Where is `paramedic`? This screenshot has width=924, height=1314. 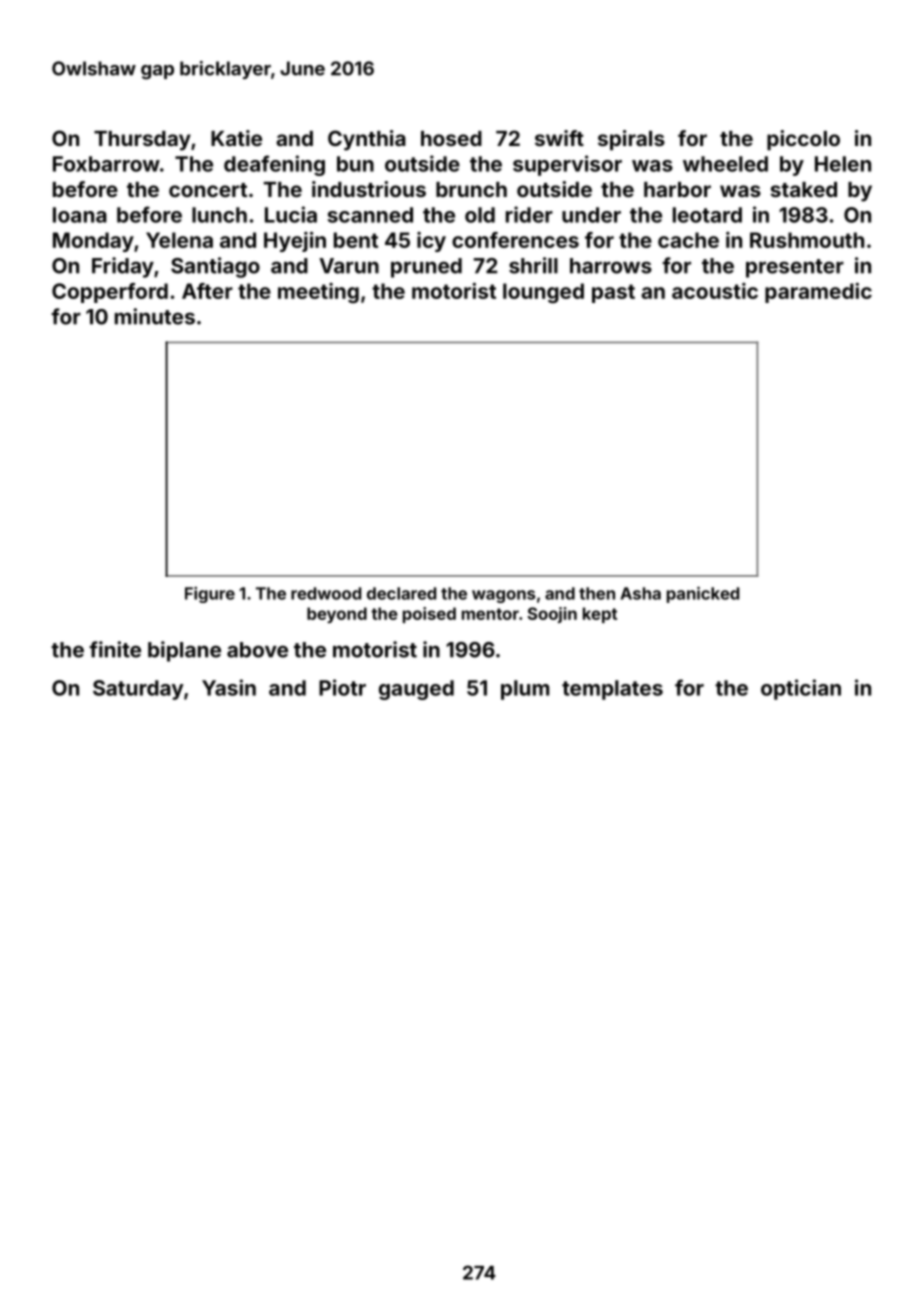
paramedic is located at coordinates (818, 293).
